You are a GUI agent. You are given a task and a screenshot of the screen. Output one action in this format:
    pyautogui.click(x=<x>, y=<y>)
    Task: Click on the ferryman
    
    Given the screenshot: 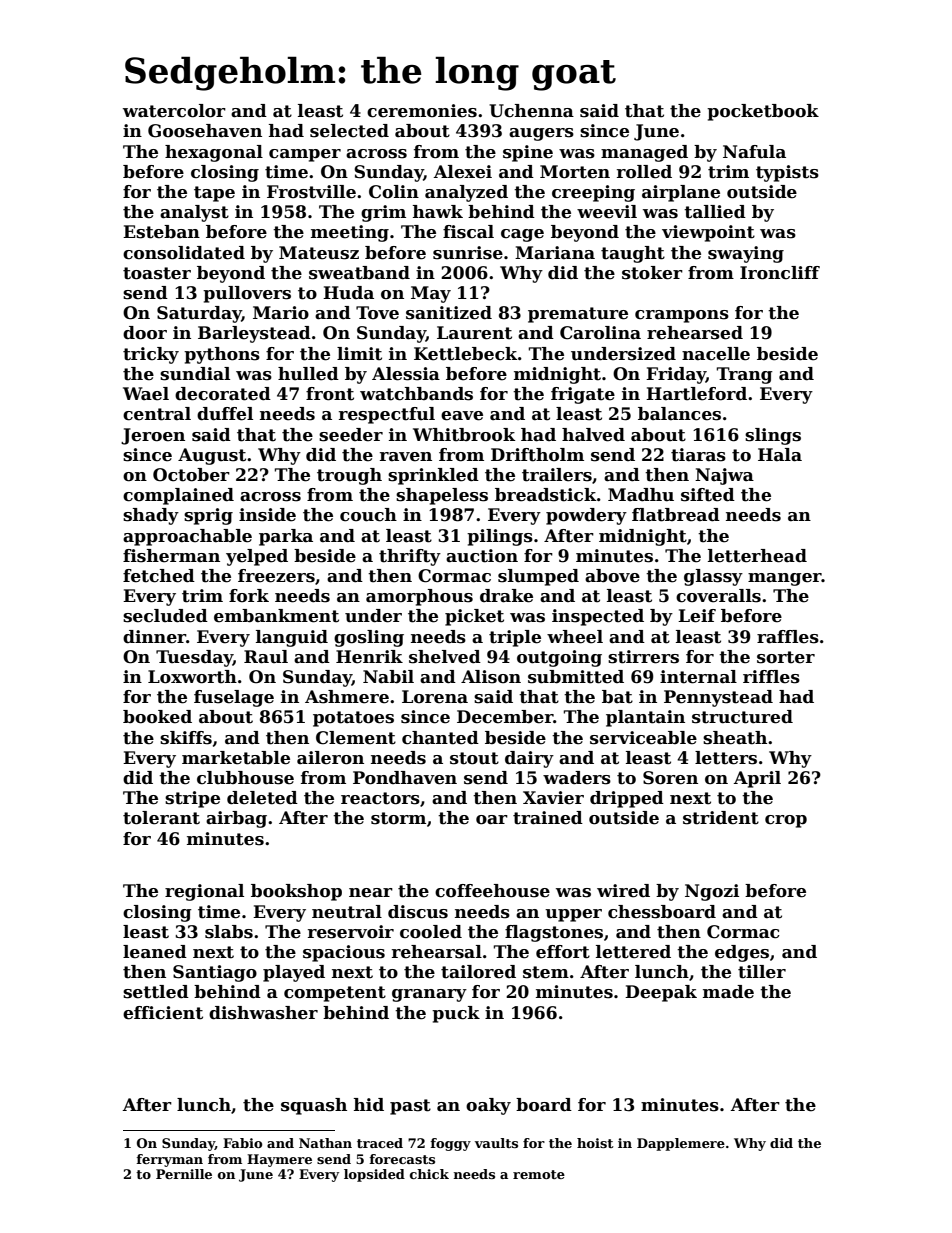 What is the action you would take?
    pyautogui.click(x=169, y=1160)
